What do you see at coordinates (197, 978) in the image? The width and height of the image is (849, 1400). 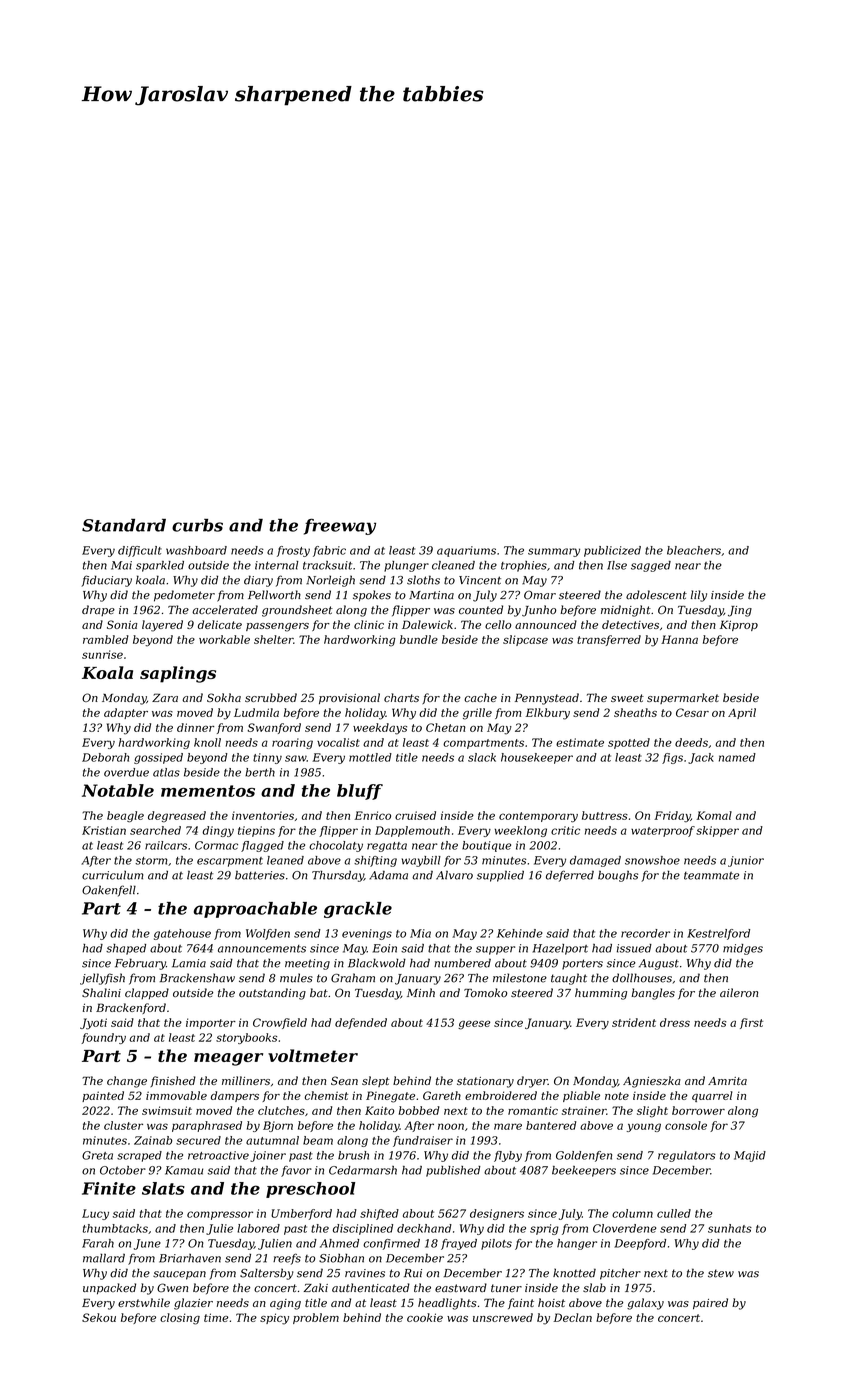 I see `Brackenshaw` at bounding box center [197, 978].
